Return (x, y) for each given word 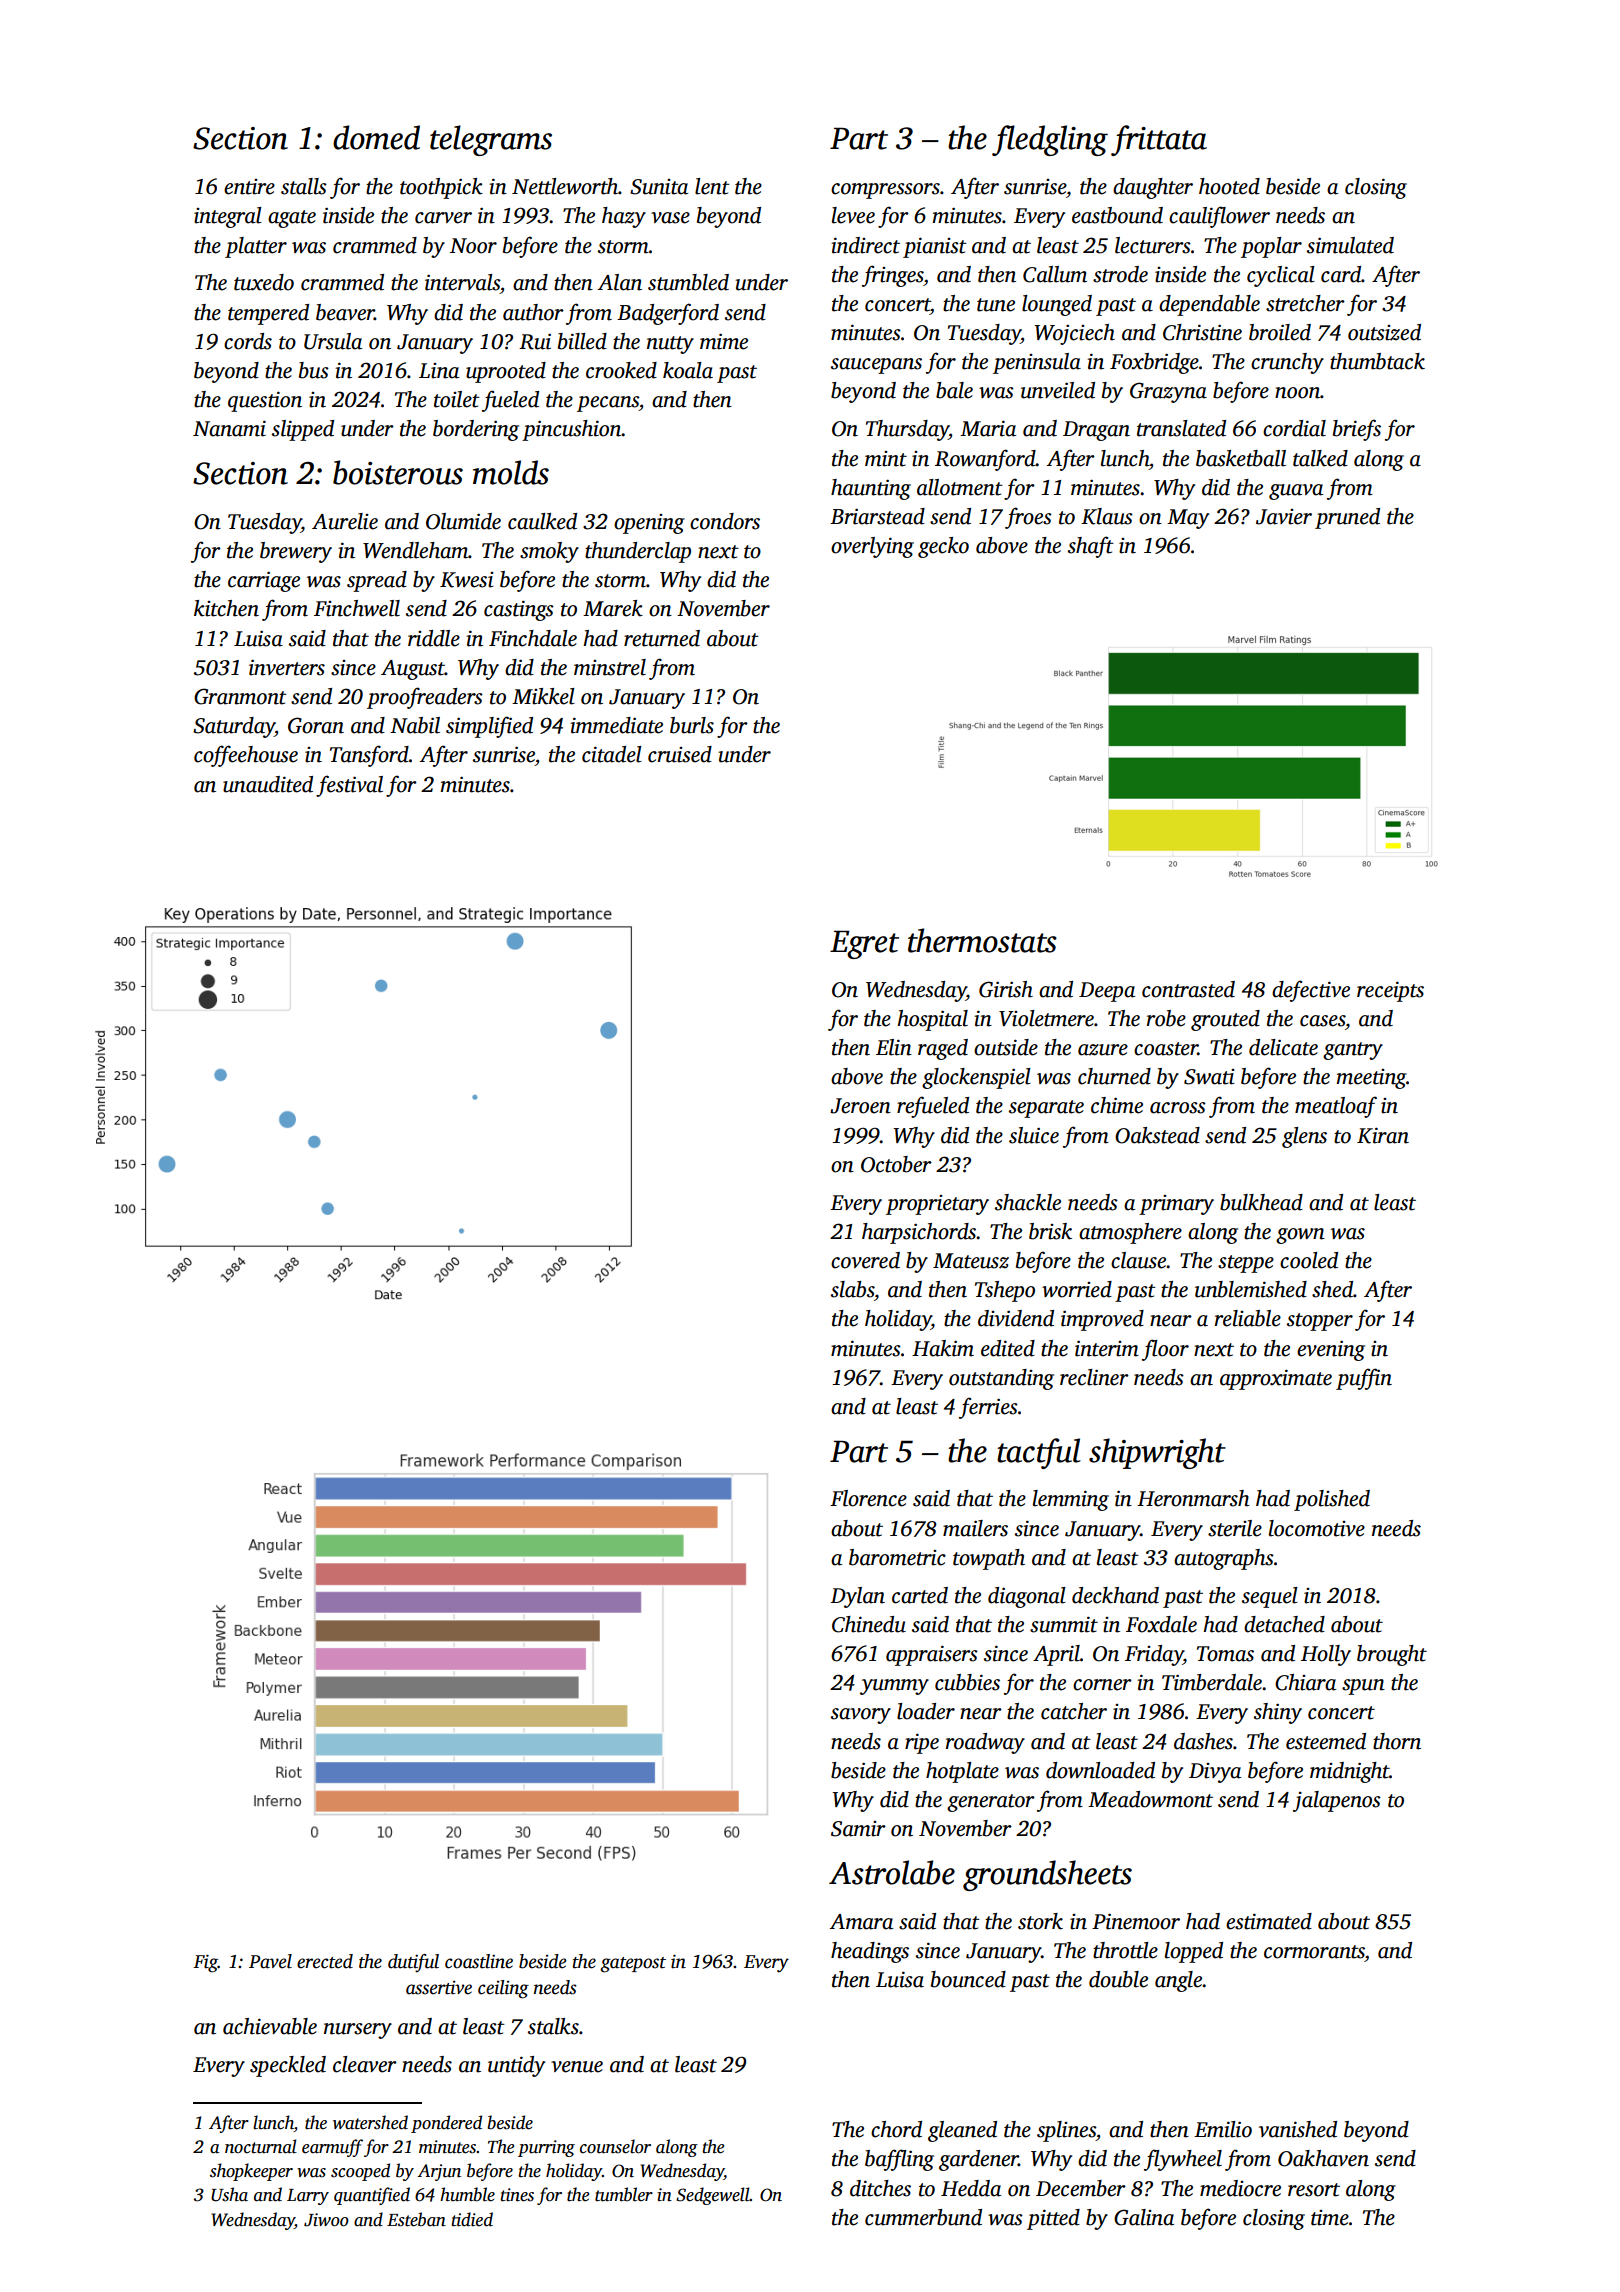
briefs (1357, 430)
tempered (268, 314)
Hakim (943, 1348)
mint (886, 459)
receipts (1390, 991)
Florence (868, 1498)
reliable (1248, 1318)
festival (349, 786)
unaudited (268, 784)
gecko (943, 547)
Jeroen (860, 1106)
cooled (1309, 1260)
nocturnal (261, 2146)
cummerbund (923, 2217)
